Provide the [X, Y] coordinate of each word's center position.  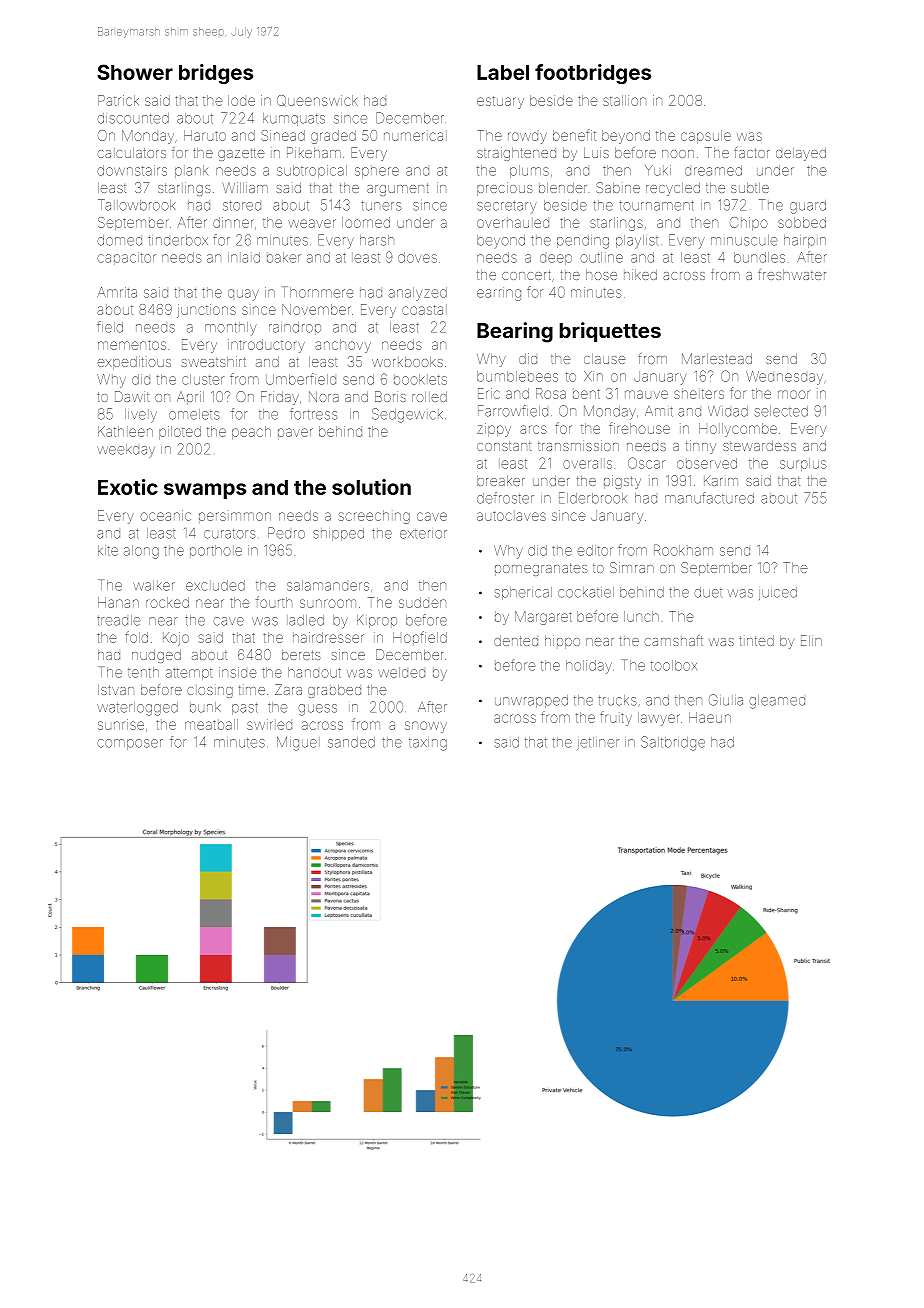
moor [793, 394]
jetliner [598, 743]
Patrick [118, 100]
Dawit [132, 396]
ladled [305, 620]
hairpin [805, 241]
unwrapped [531, 701]
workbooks [407, 362]
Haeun [710, 717]
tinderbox [178, 240]
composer [130, 744]
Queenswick [317, 100]
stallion [624, 100]
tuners [381, 206]
